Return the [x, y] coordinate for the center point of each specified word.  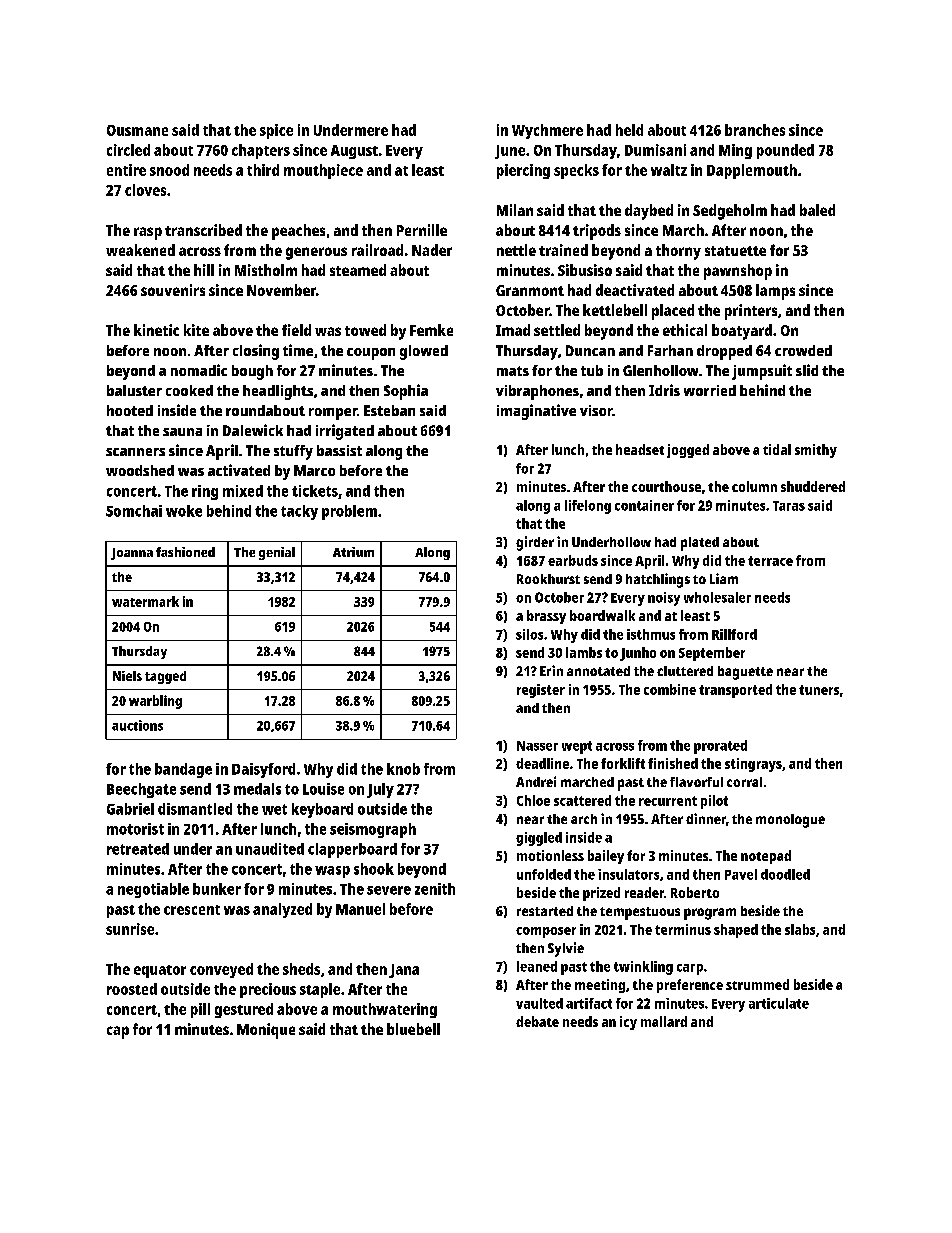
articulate [779, 1003]
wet [274, 809]
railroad [377, 250]
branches [755, 130]
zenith [435, 889]
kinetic [156, 330]
